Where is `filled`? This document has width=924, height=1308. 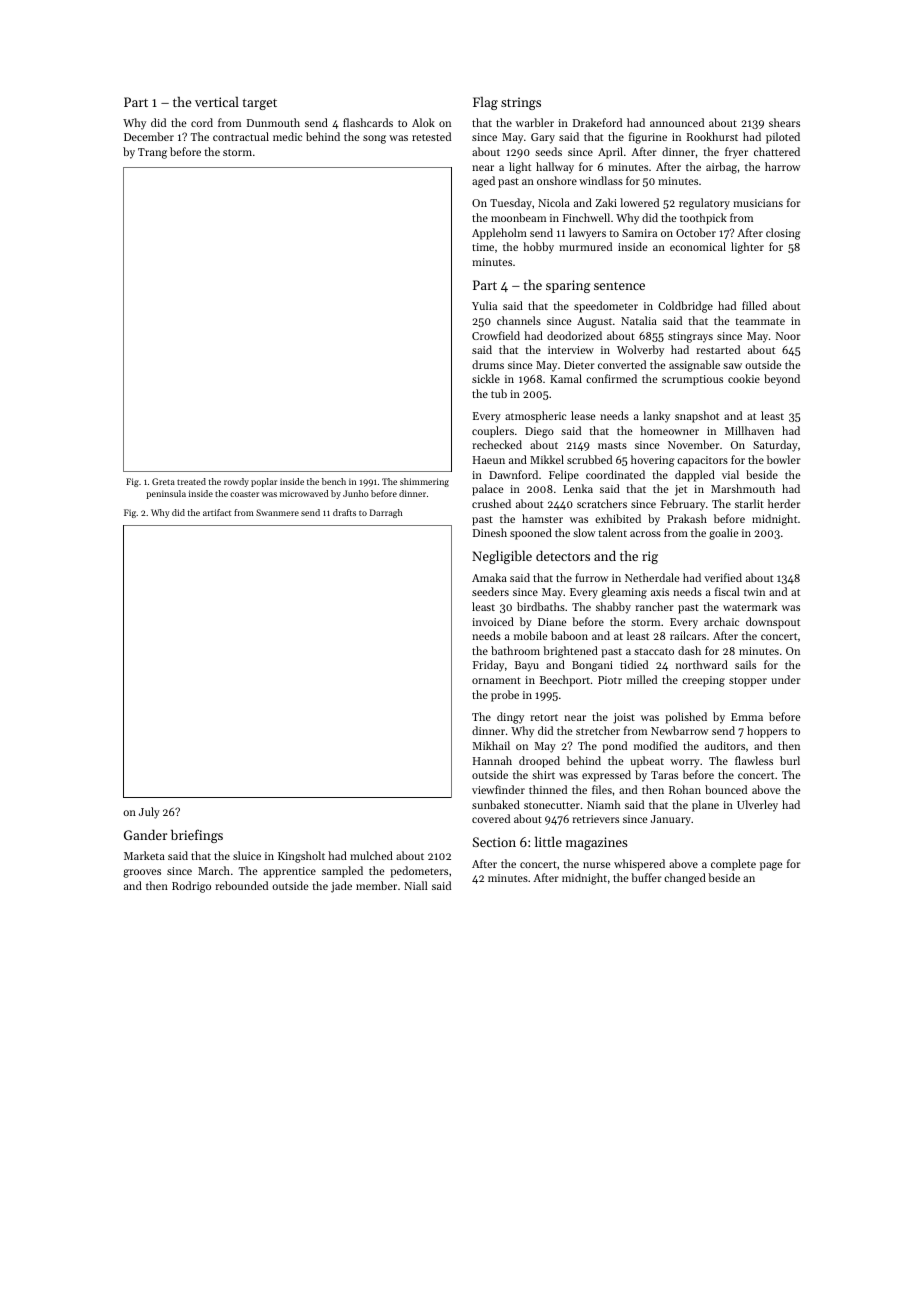
filled is located at coordinates (754, 305).
